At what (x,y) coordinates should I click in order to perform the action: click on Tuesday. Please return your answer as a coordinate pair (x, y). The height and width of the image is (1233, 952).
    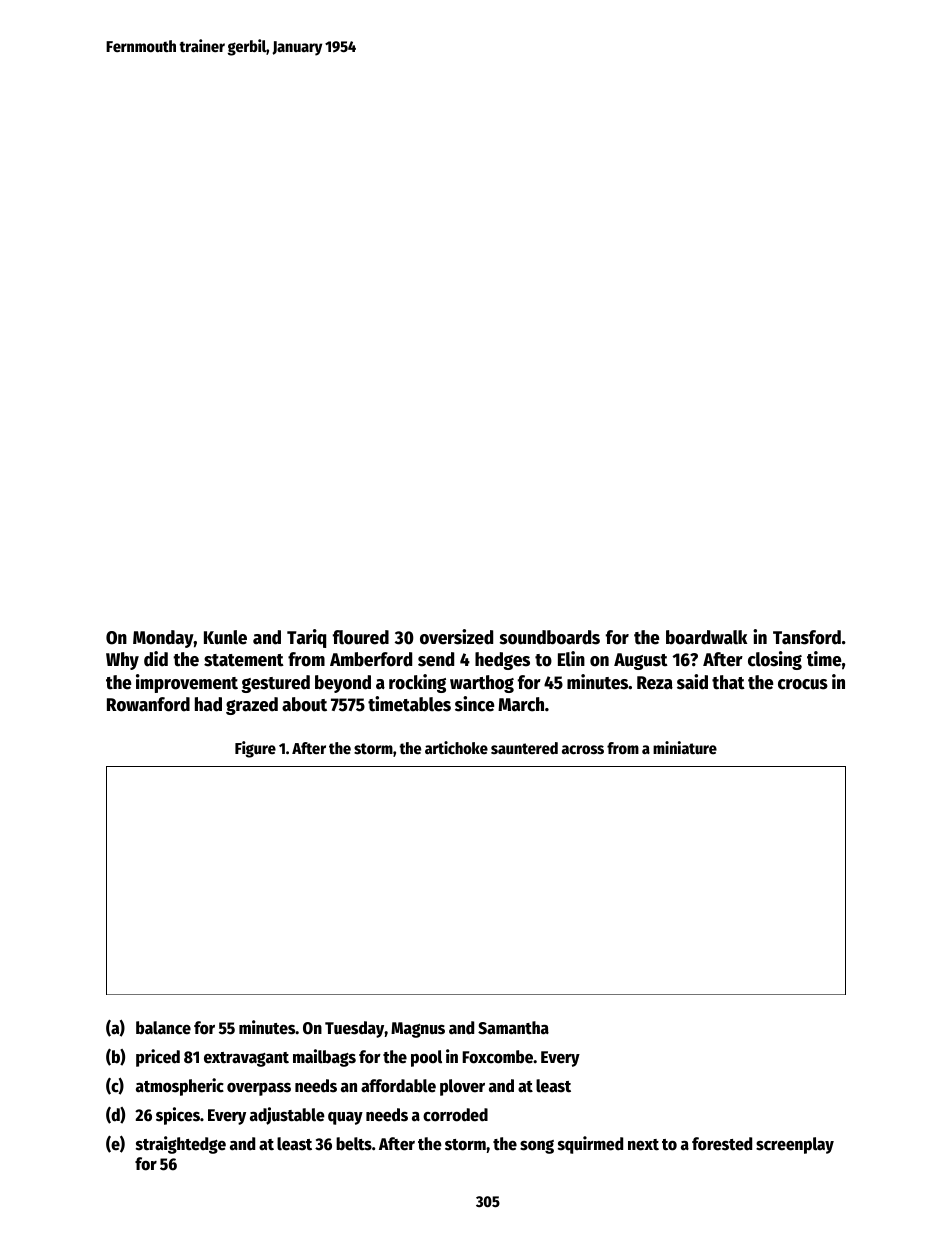
    Looking at the image, I should click on (355, 1029).
